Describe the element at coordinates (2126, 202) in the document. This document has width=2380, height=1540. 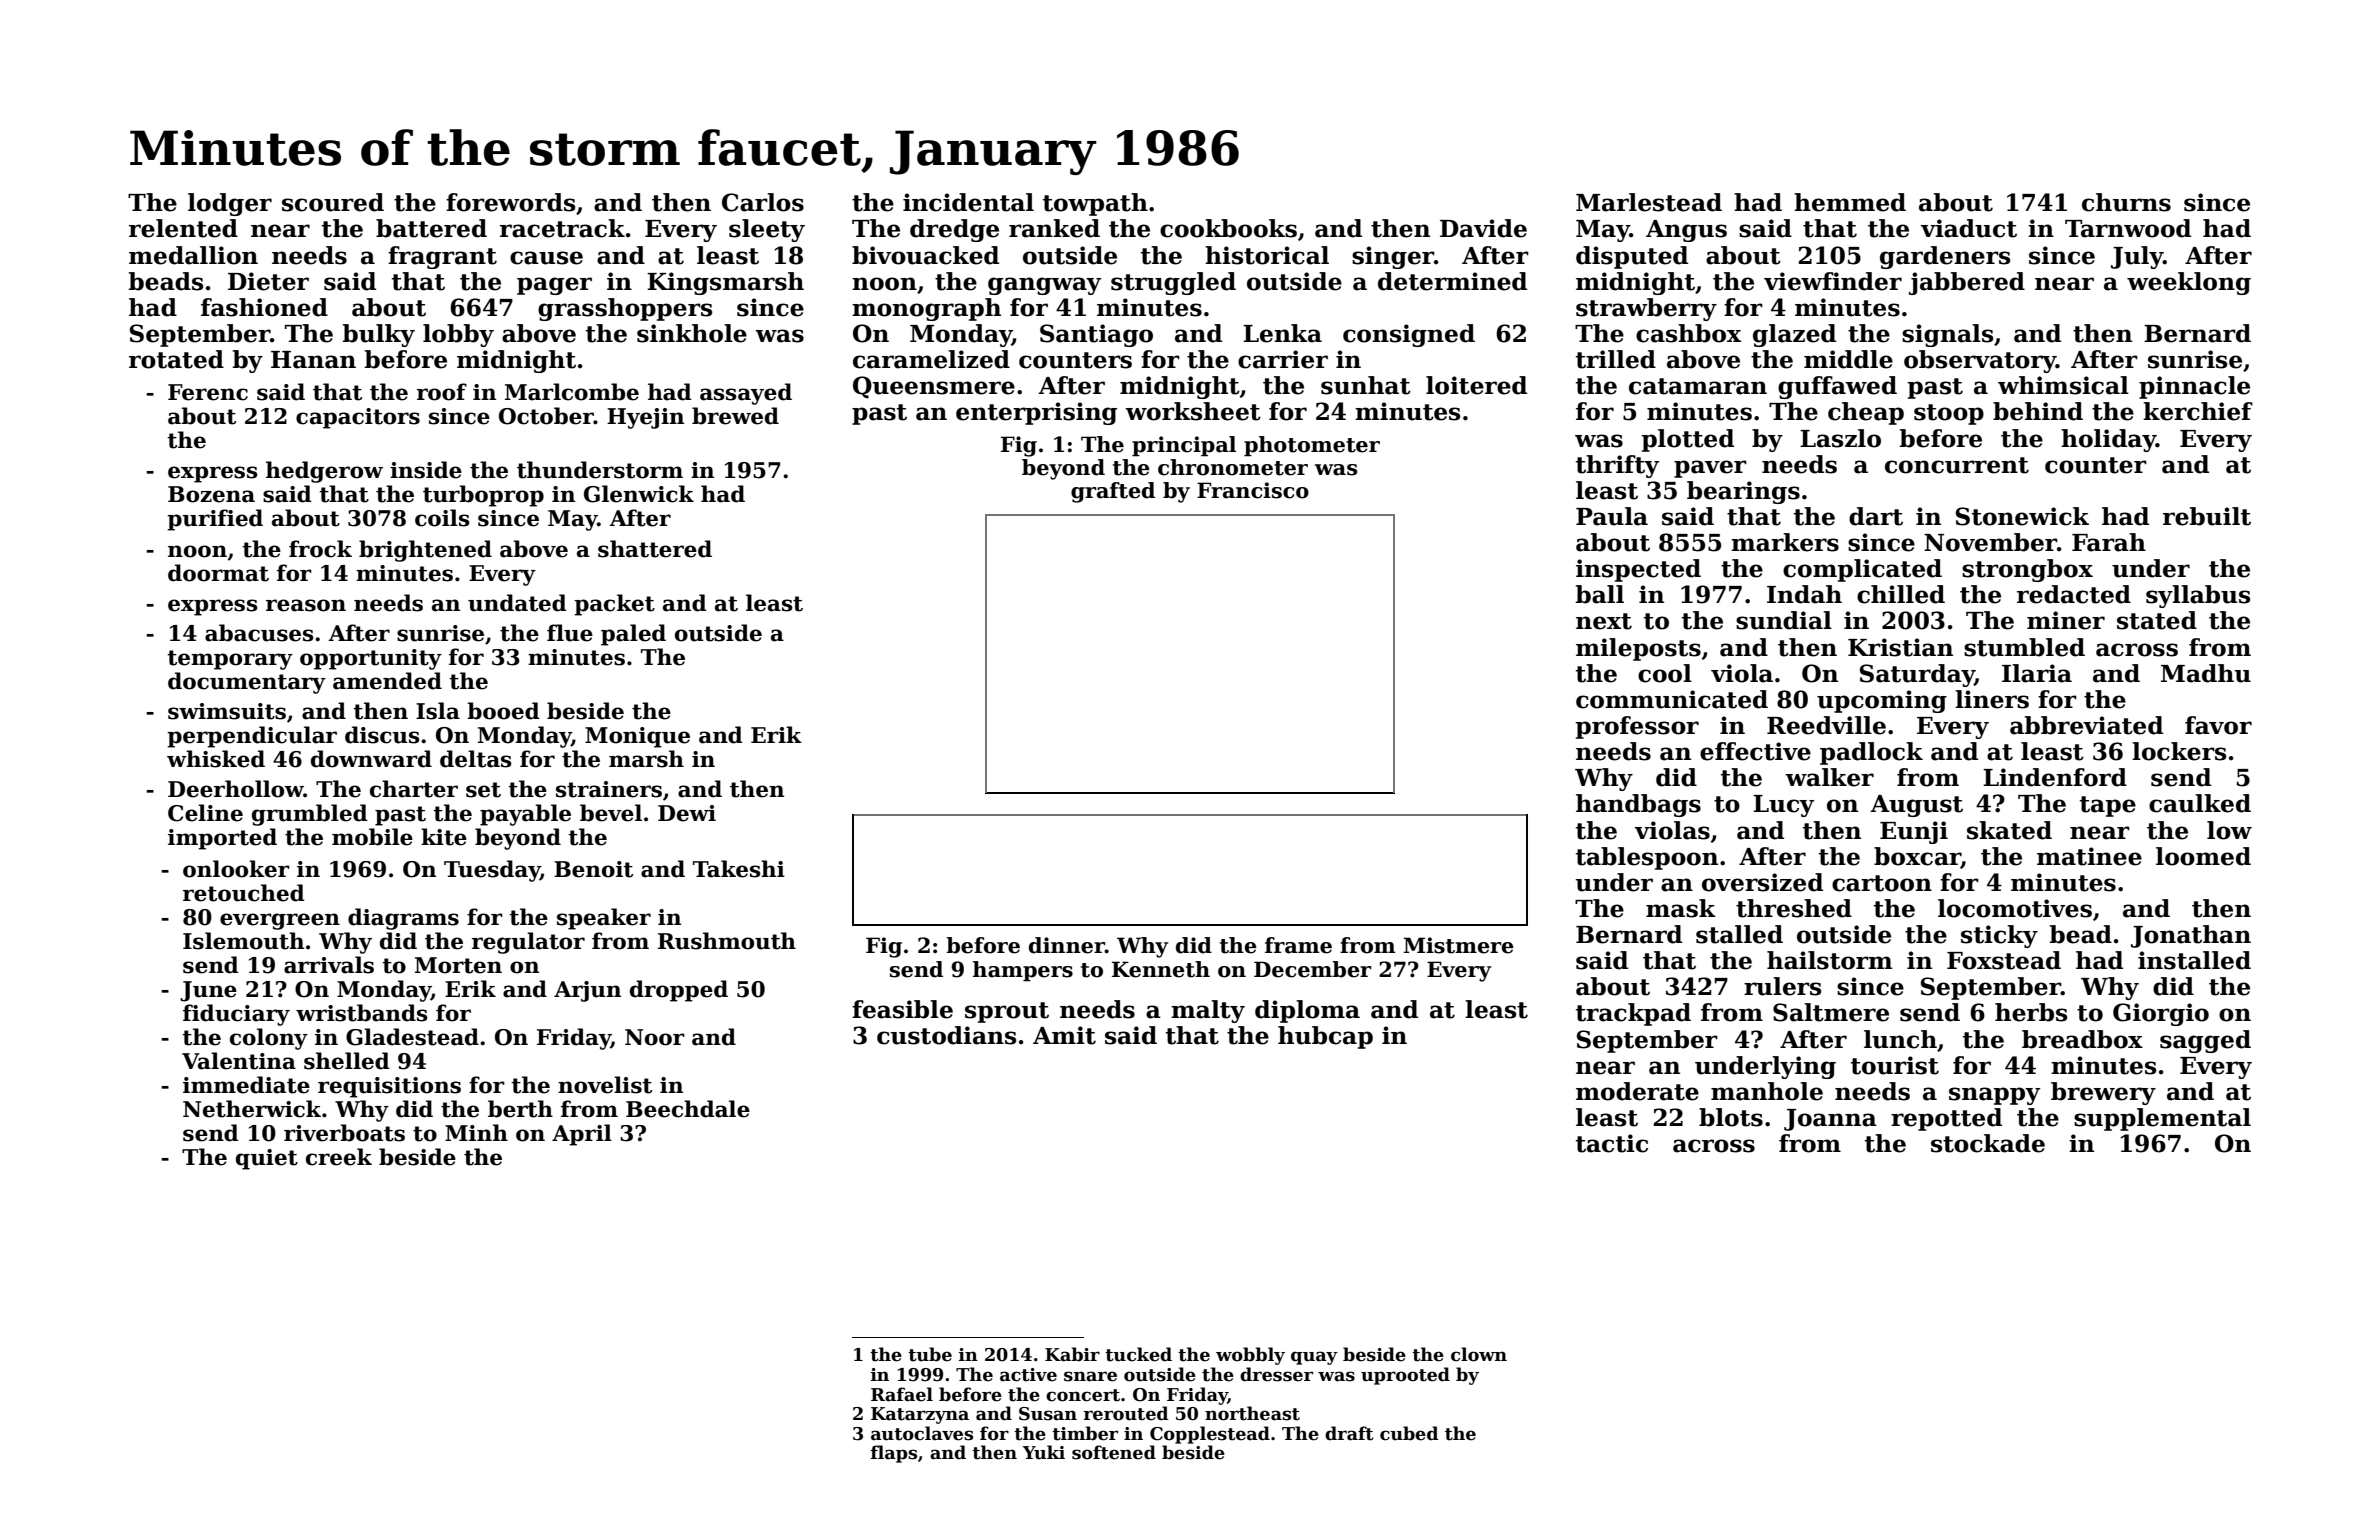
I see `churns` at that location.
